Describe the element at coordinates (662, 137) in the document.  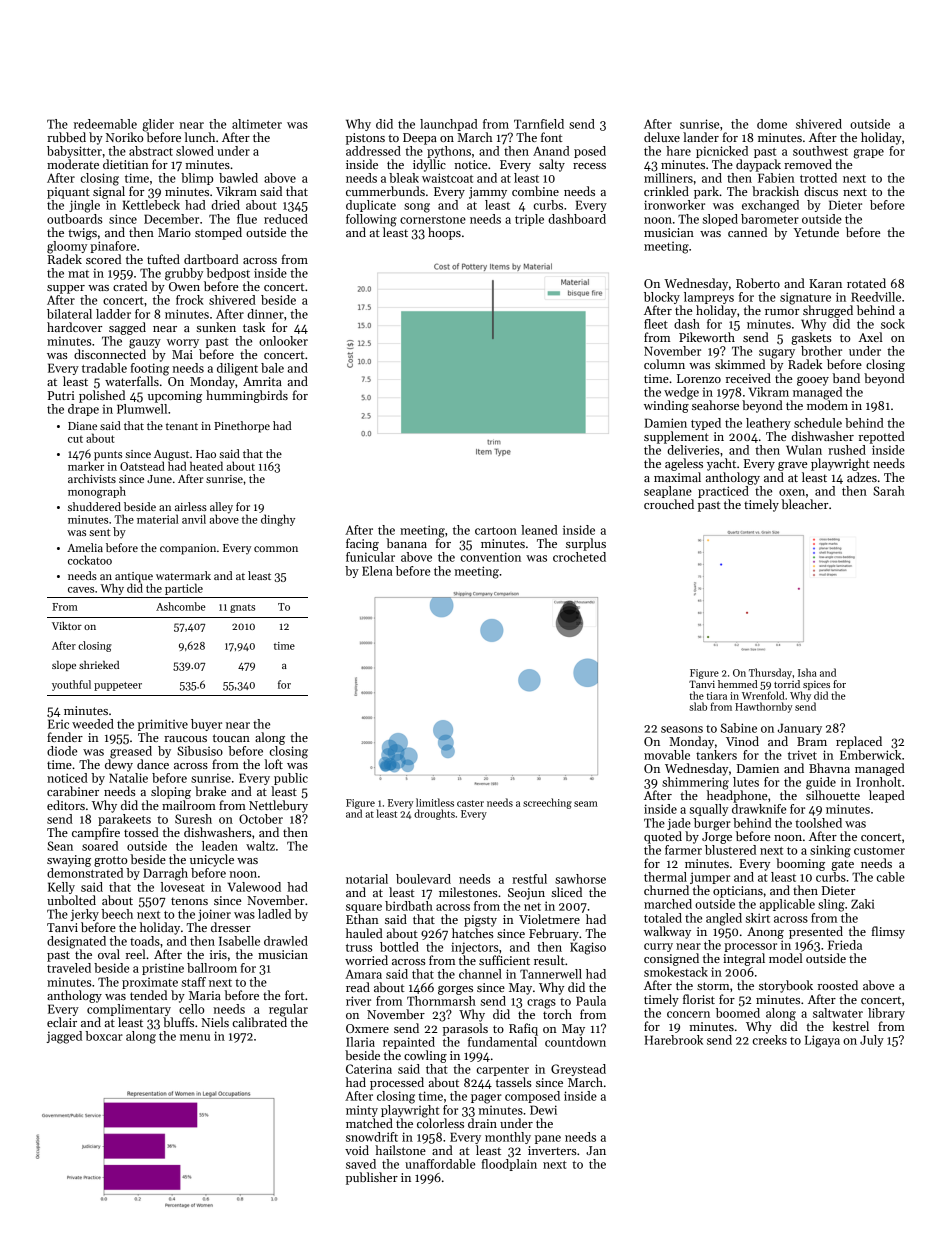
I see `deluxe` at that location.
